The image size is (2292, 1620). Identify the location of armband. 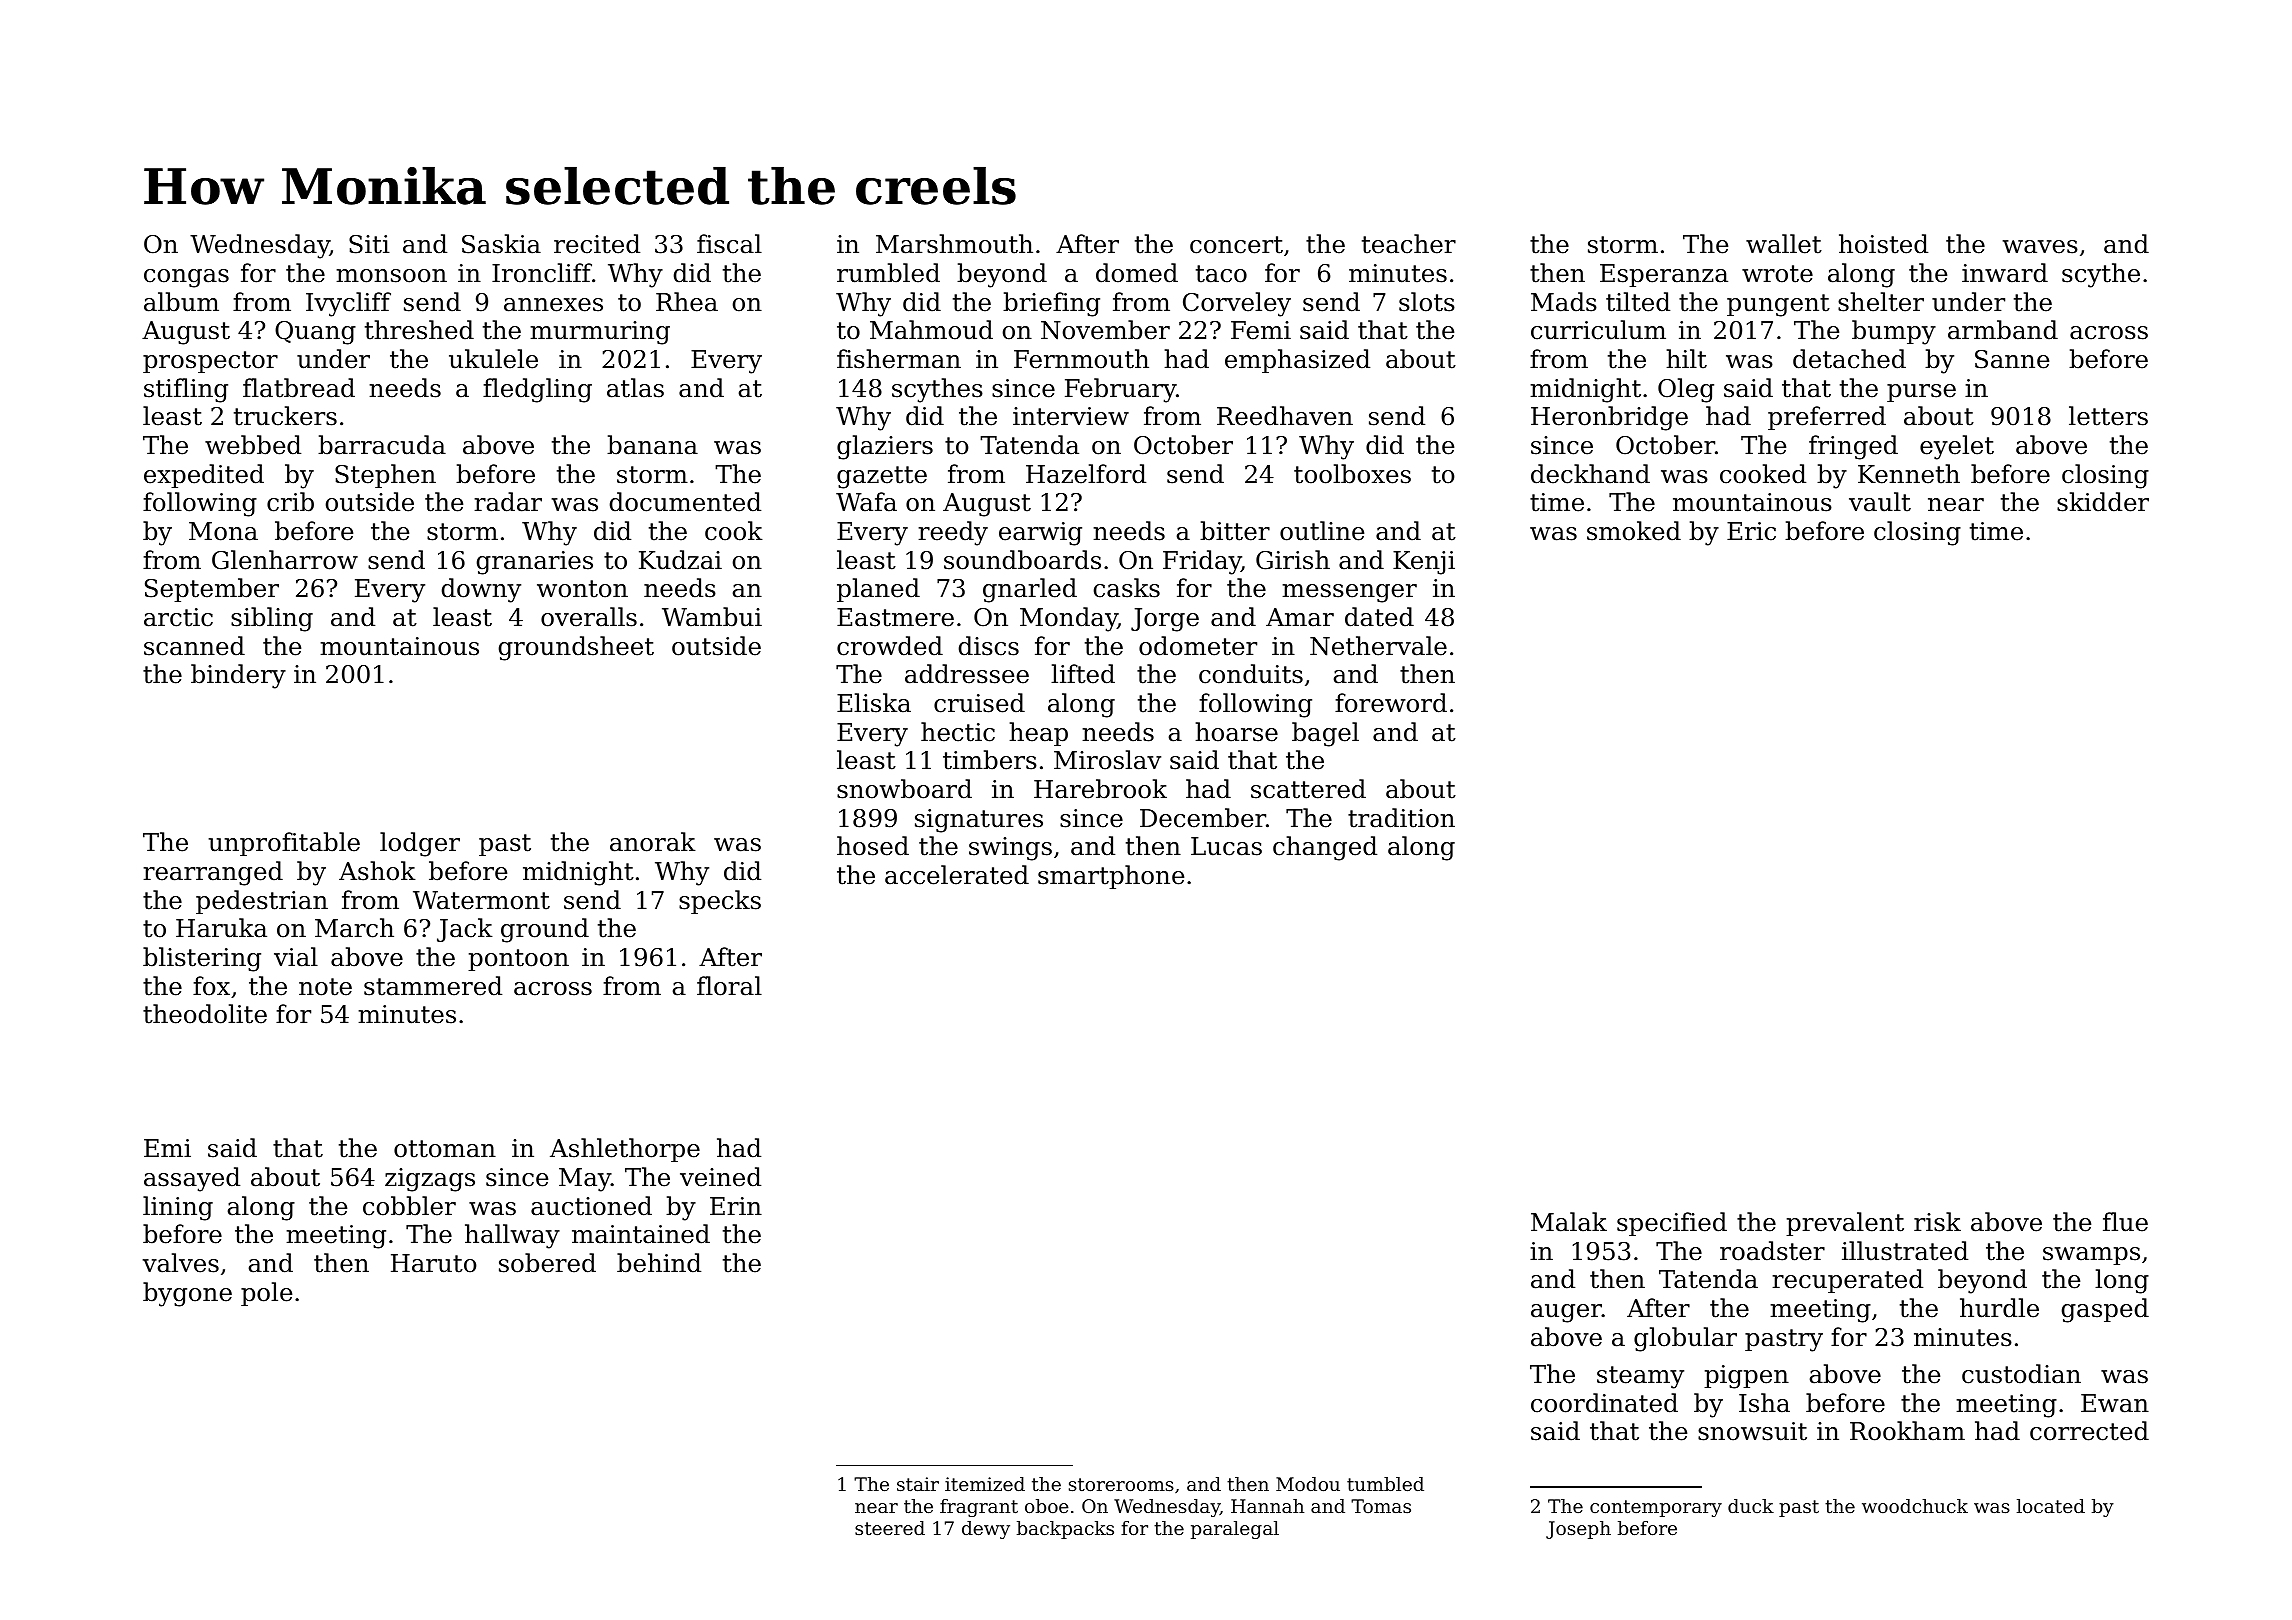
(2003, 330).
